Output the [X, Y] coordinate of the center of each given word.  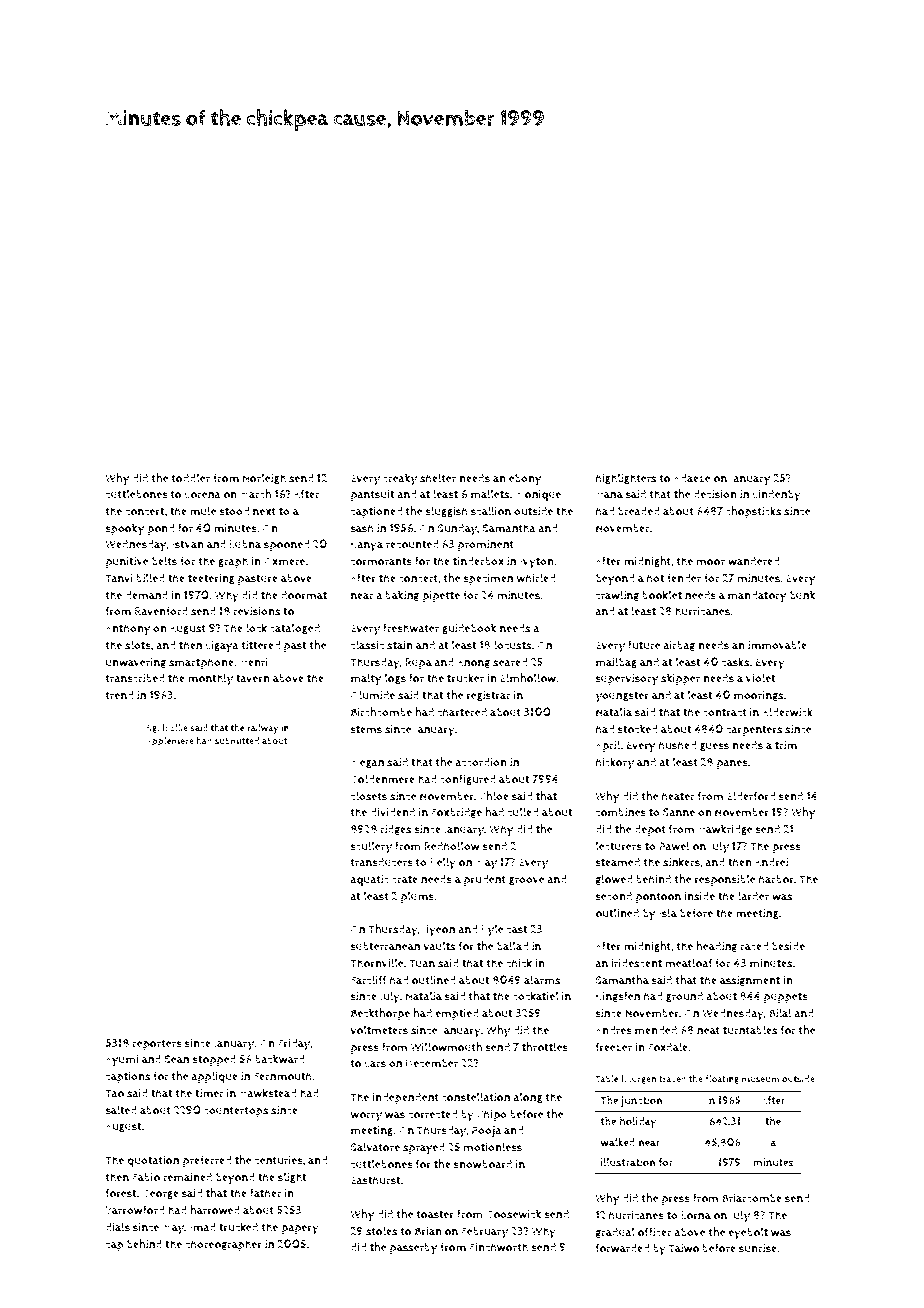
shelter [438, 478]
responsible [725, 880]
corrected [432, 1114]
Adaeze [691, 478]
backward [279, 1059]
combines [621, 812]
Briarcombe [752, 1198]
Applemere [170, 742]
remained [187, 1177]
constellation [476, 1097]
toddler [190, 478]
